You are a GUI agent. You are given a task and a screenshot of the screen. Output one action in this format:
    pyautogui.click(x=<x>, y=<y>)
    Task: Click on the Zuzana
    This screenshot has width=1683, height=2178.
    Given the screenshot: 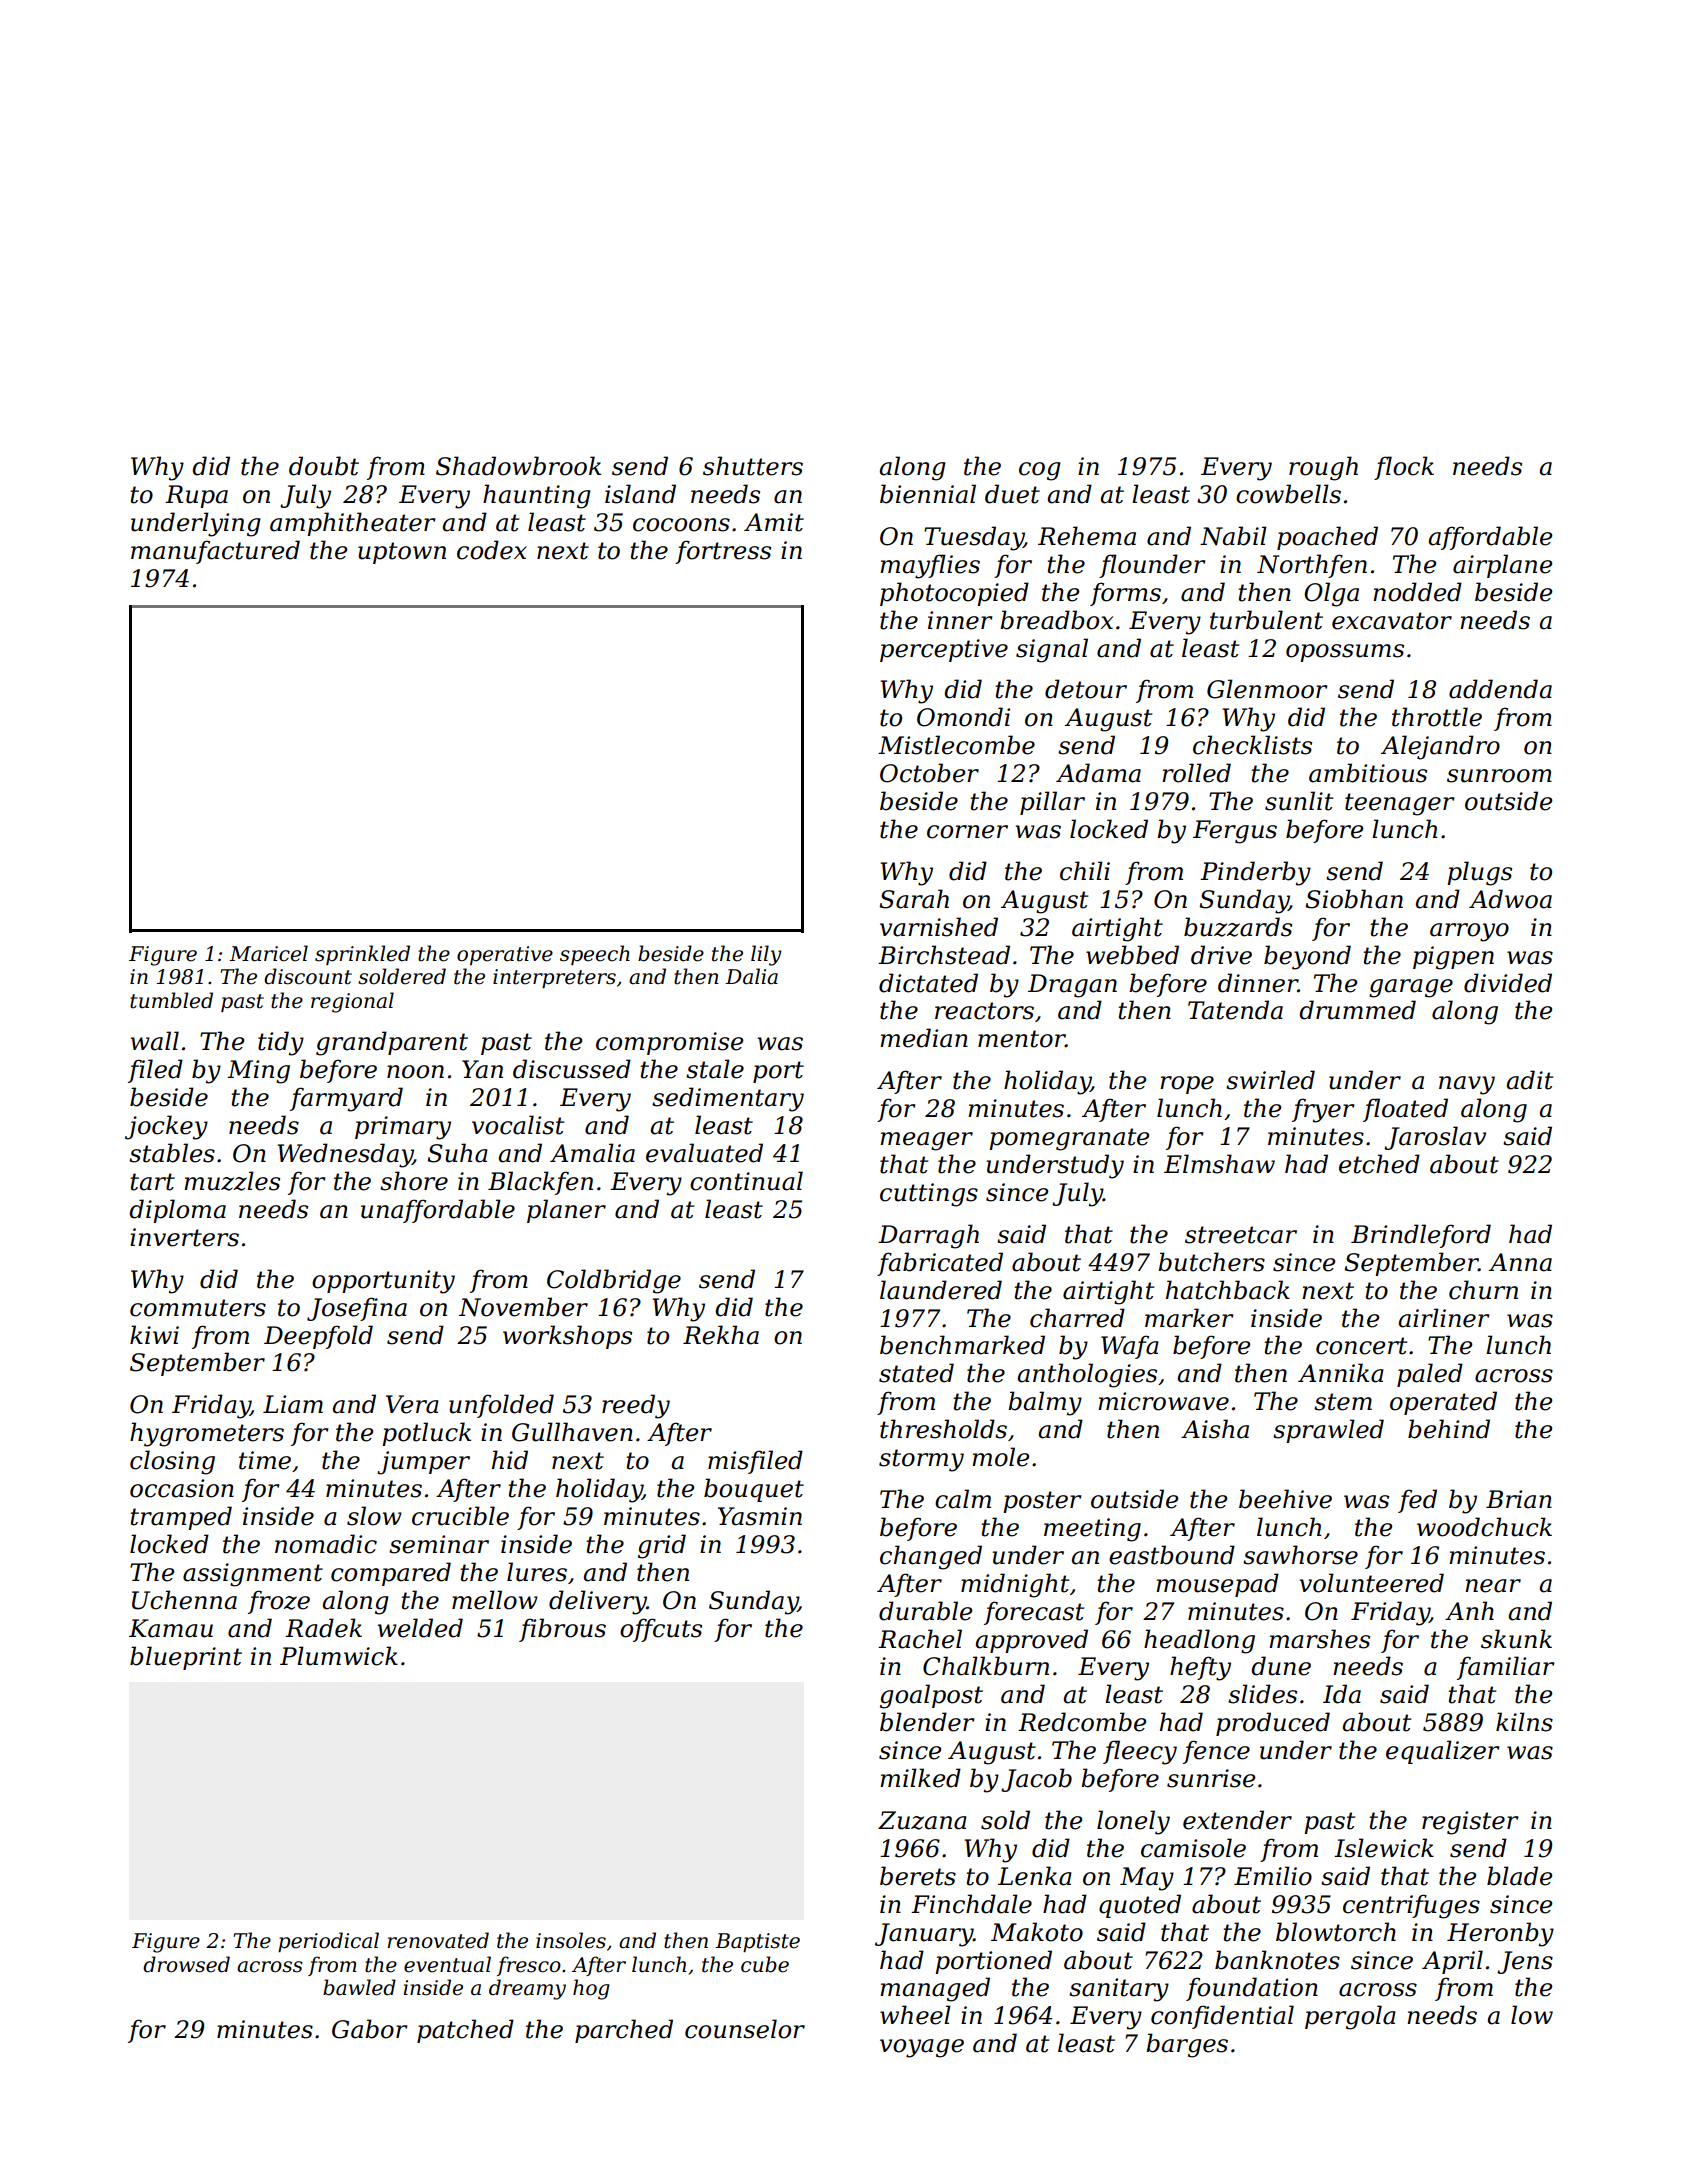 What is the action you would take?
    pyautogui.click(x=922, y=1820)
